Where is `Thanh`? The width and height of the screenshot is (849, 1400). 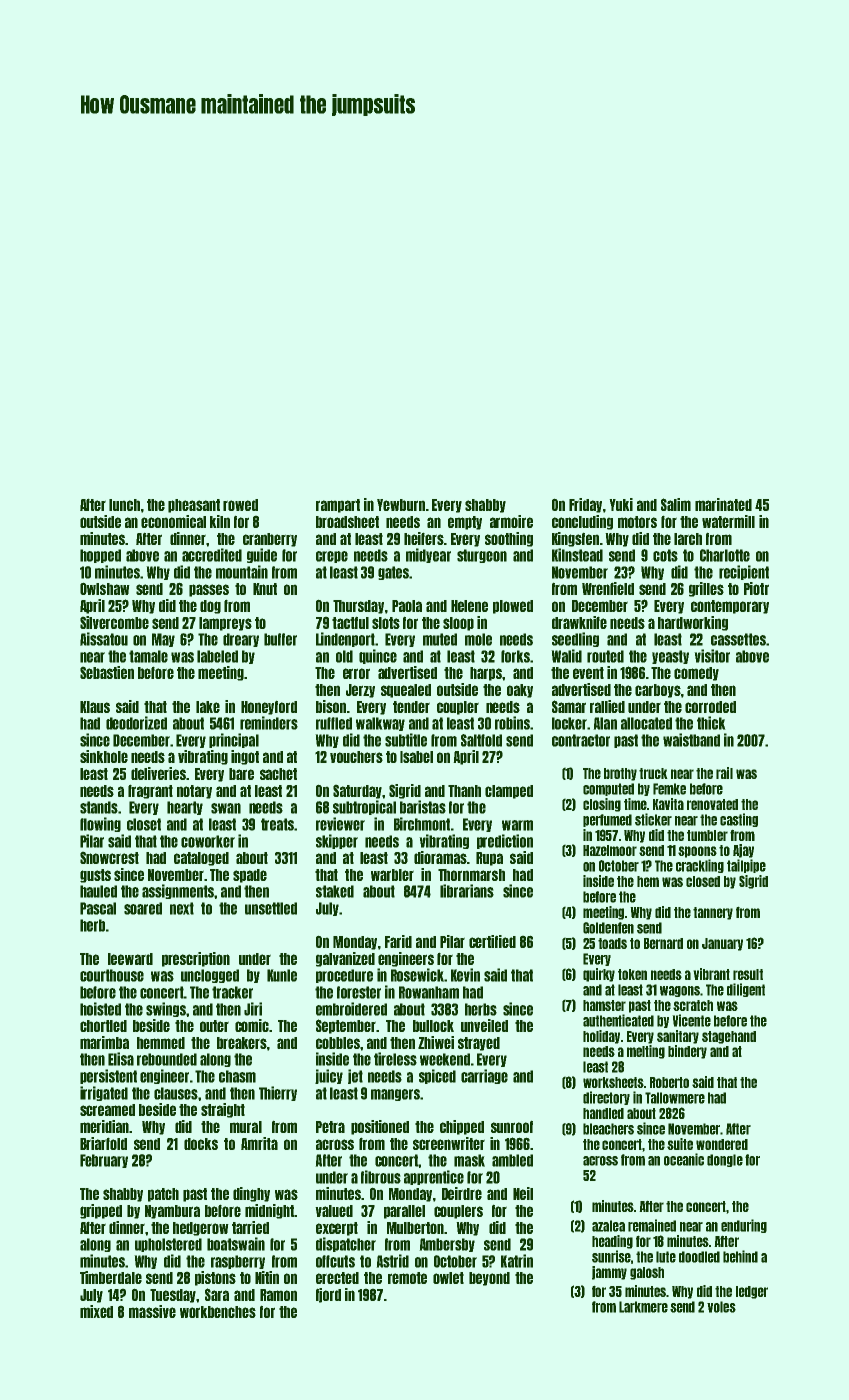
Thanh is located at coordinates (464, 791).
